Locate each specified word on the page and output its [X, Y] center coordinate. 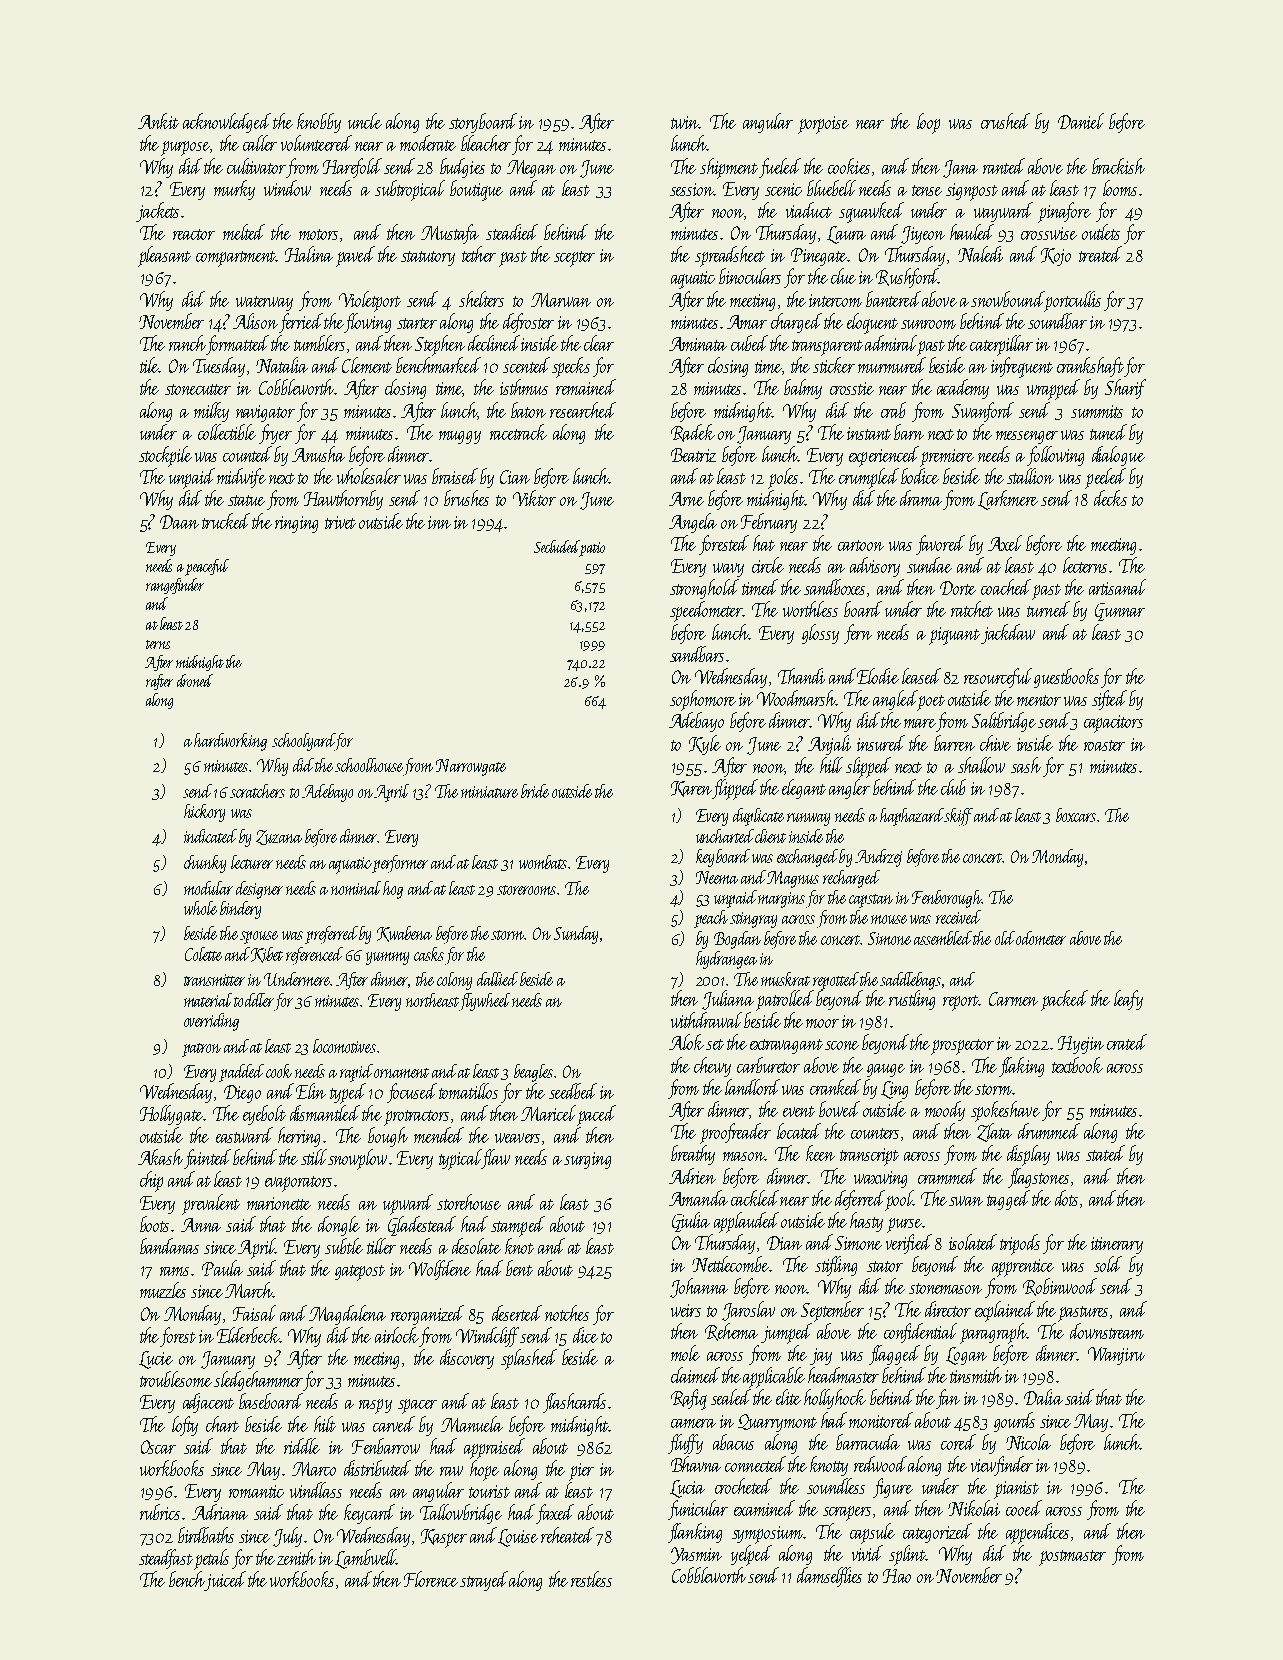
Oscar [158, 1447]
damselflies [829, 1577]
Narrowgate [471, 767]
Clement [367, 365]
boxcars [1076, 815]
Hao [897, 1576]
